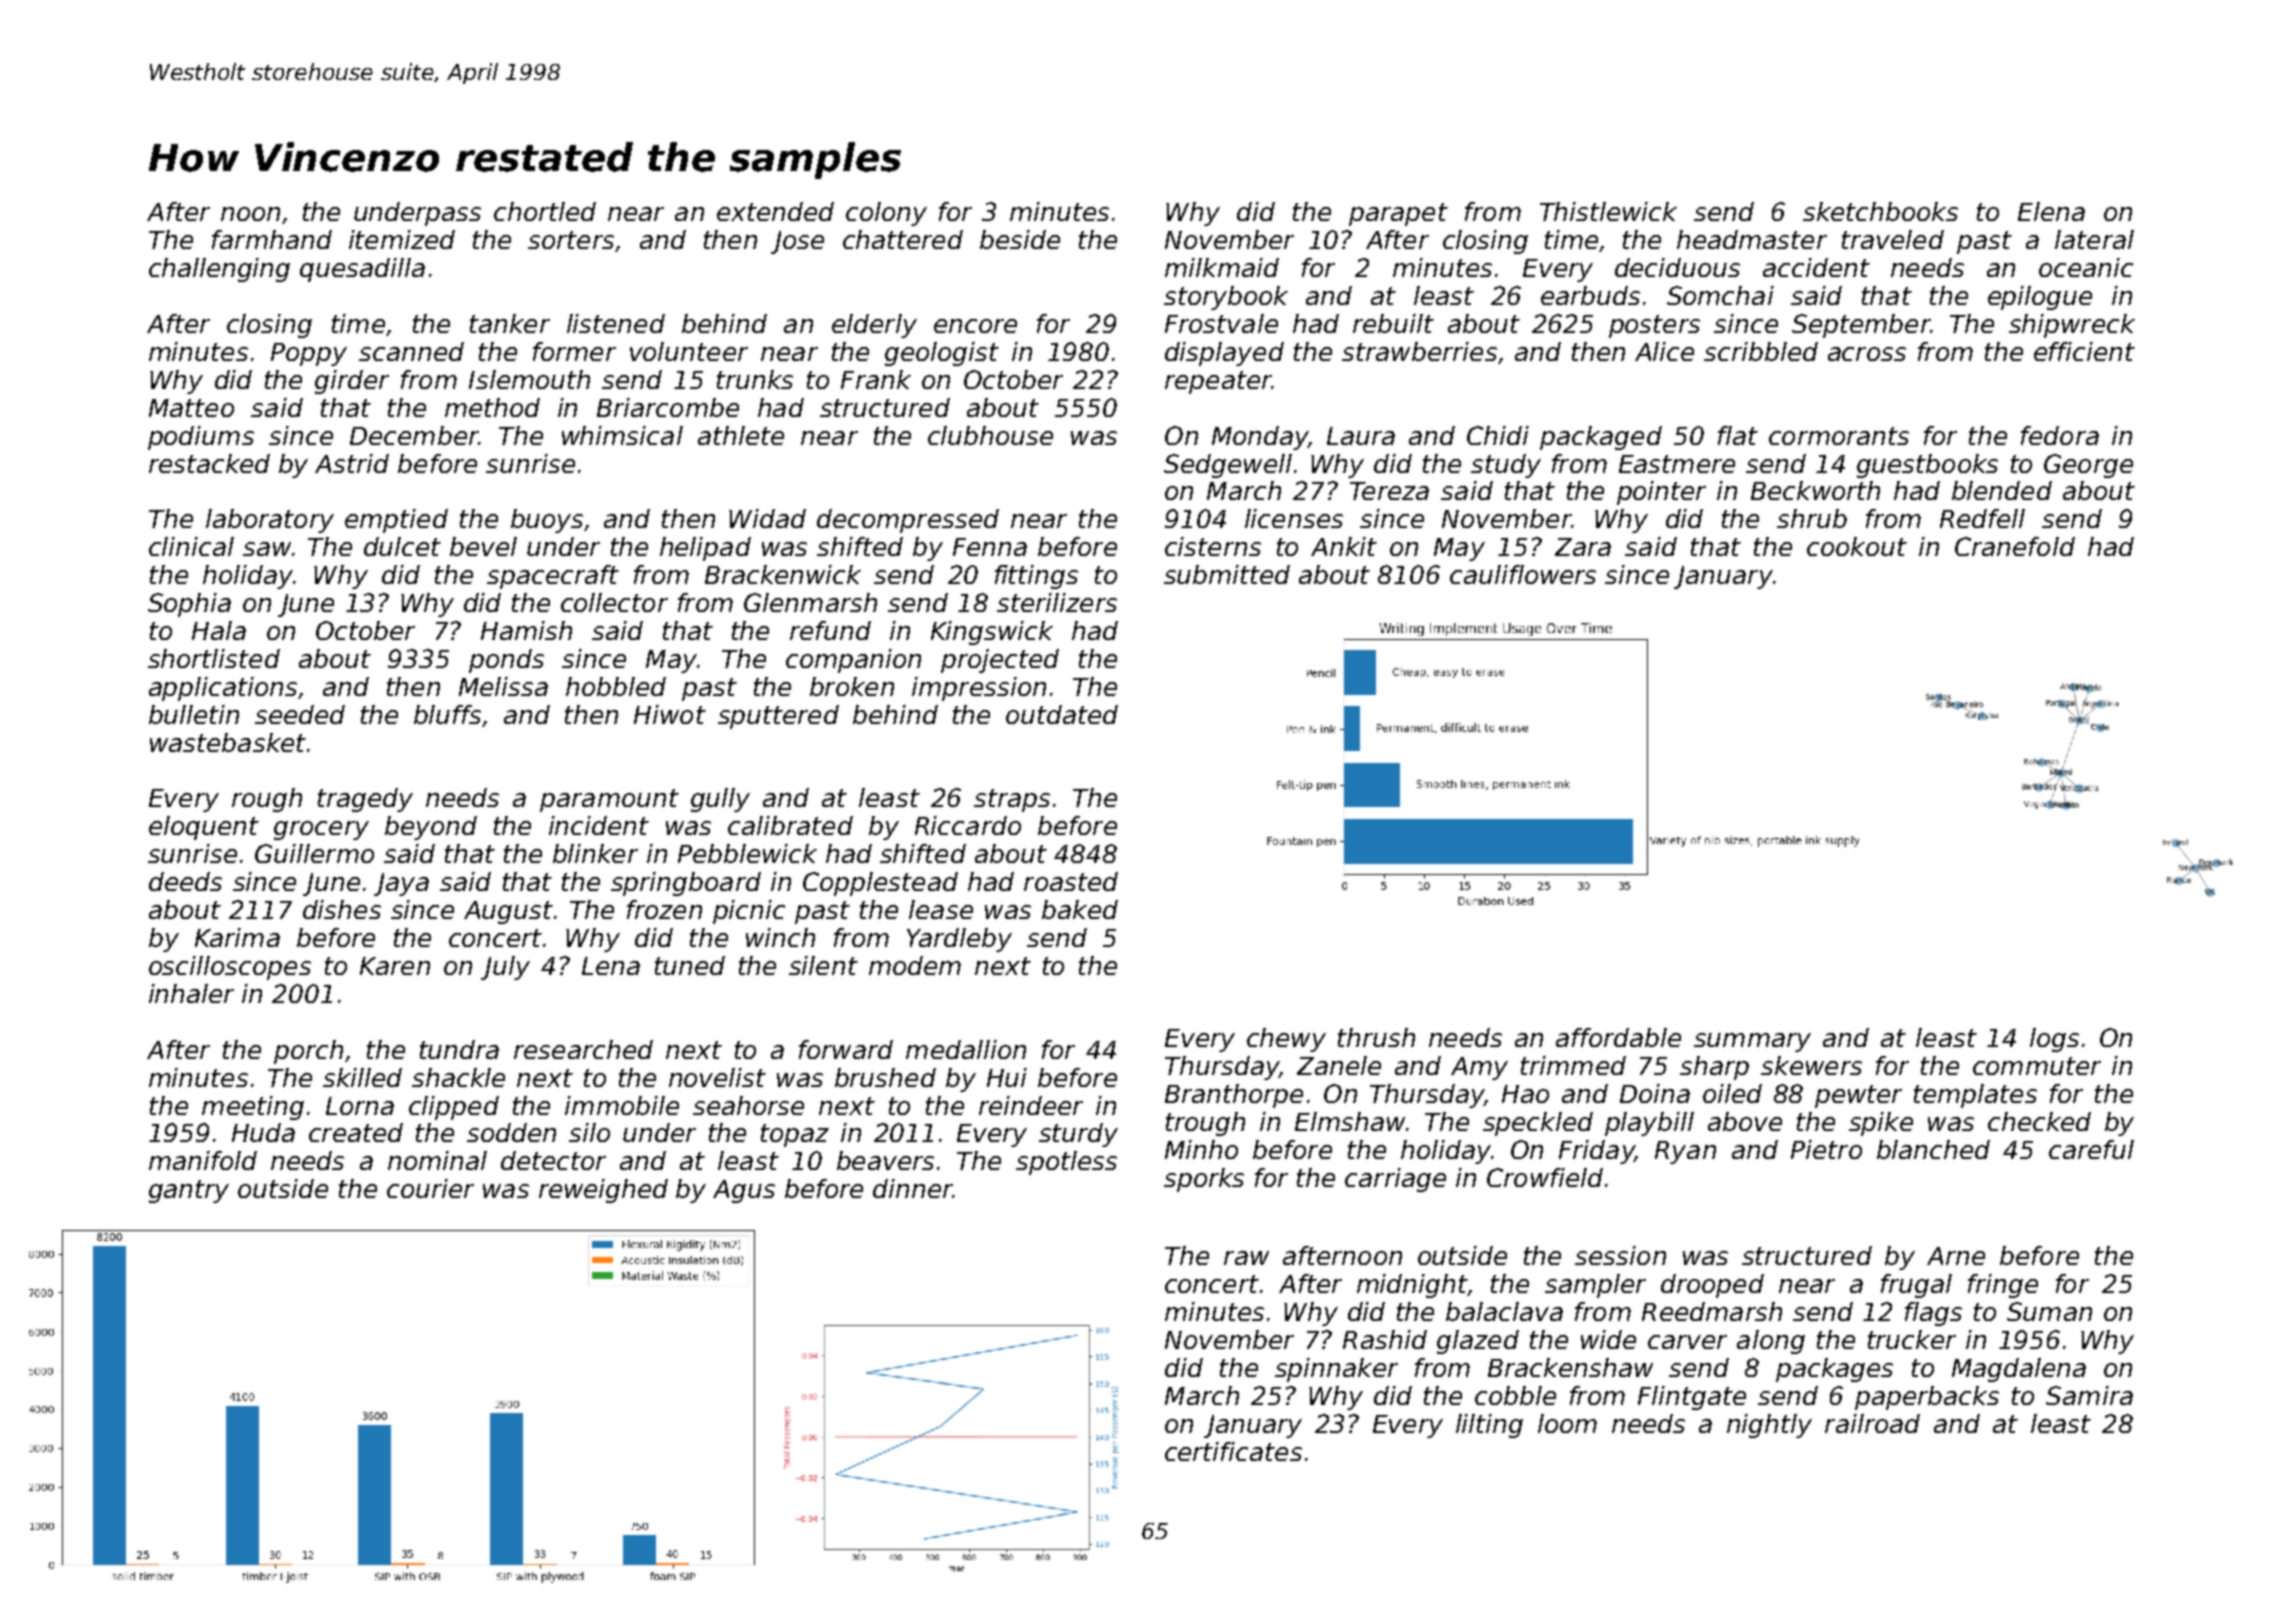  Describe the element at coordinates (1376, 1037) in the page. I see `thrush` at that location.
